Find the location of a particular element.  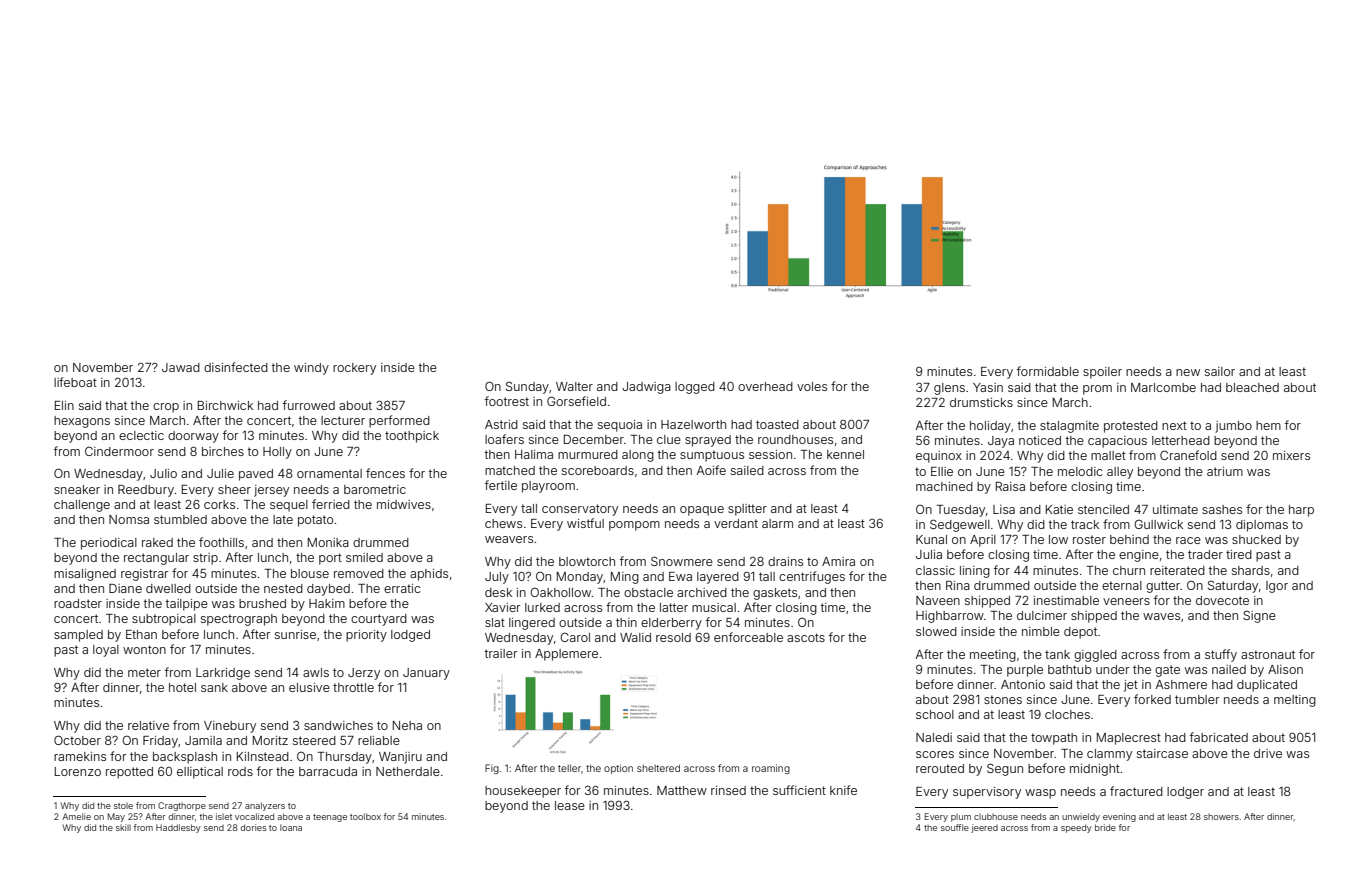

desk is located at coordinates (498, 592).
